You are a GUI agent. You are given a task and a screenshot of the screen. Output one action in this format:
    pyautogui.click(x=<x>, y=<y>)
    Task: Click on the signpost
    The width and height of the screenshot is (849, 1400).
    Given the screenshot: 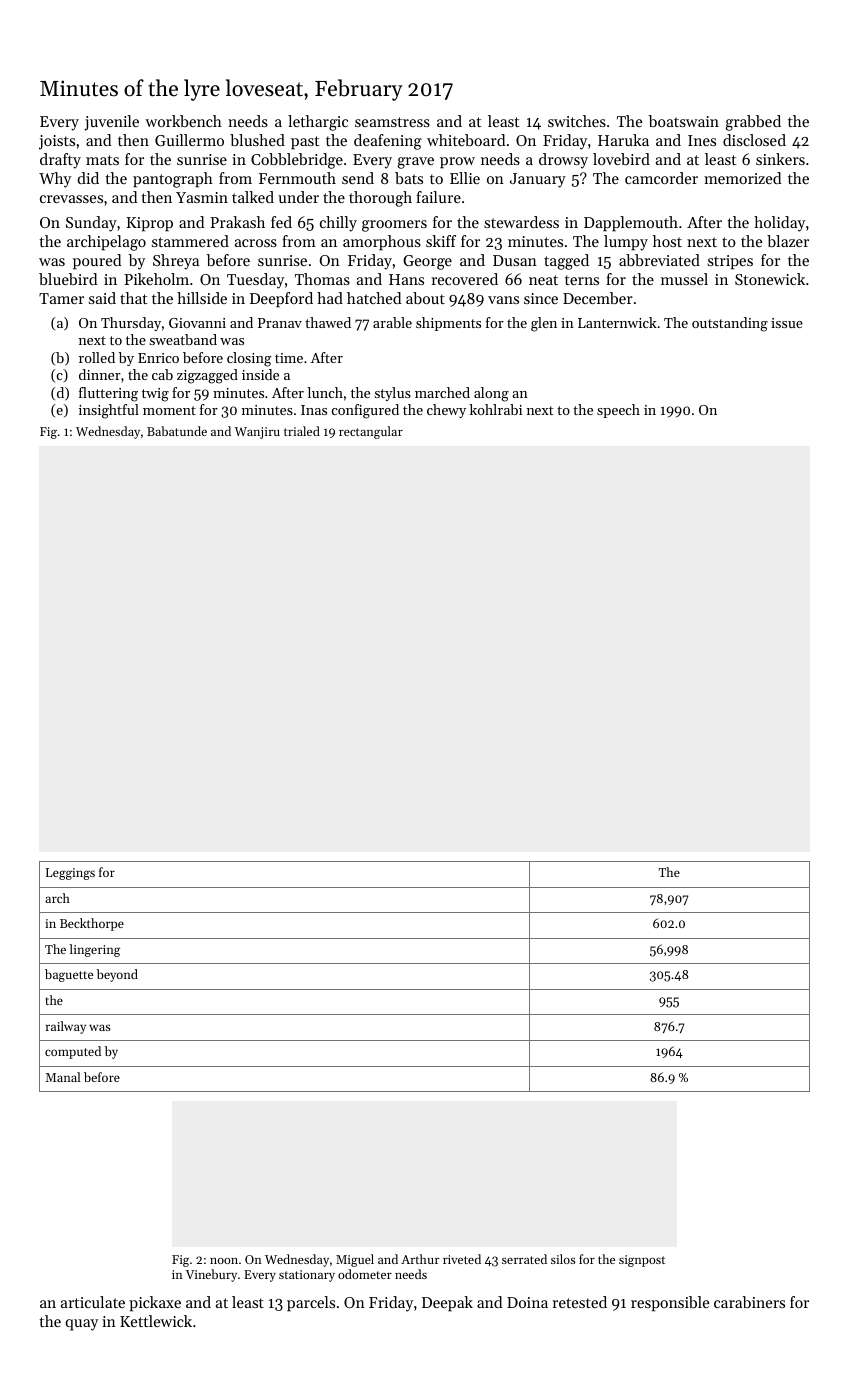 What is the action you would take?
    pyautogui.click(x=642, y=1261)
